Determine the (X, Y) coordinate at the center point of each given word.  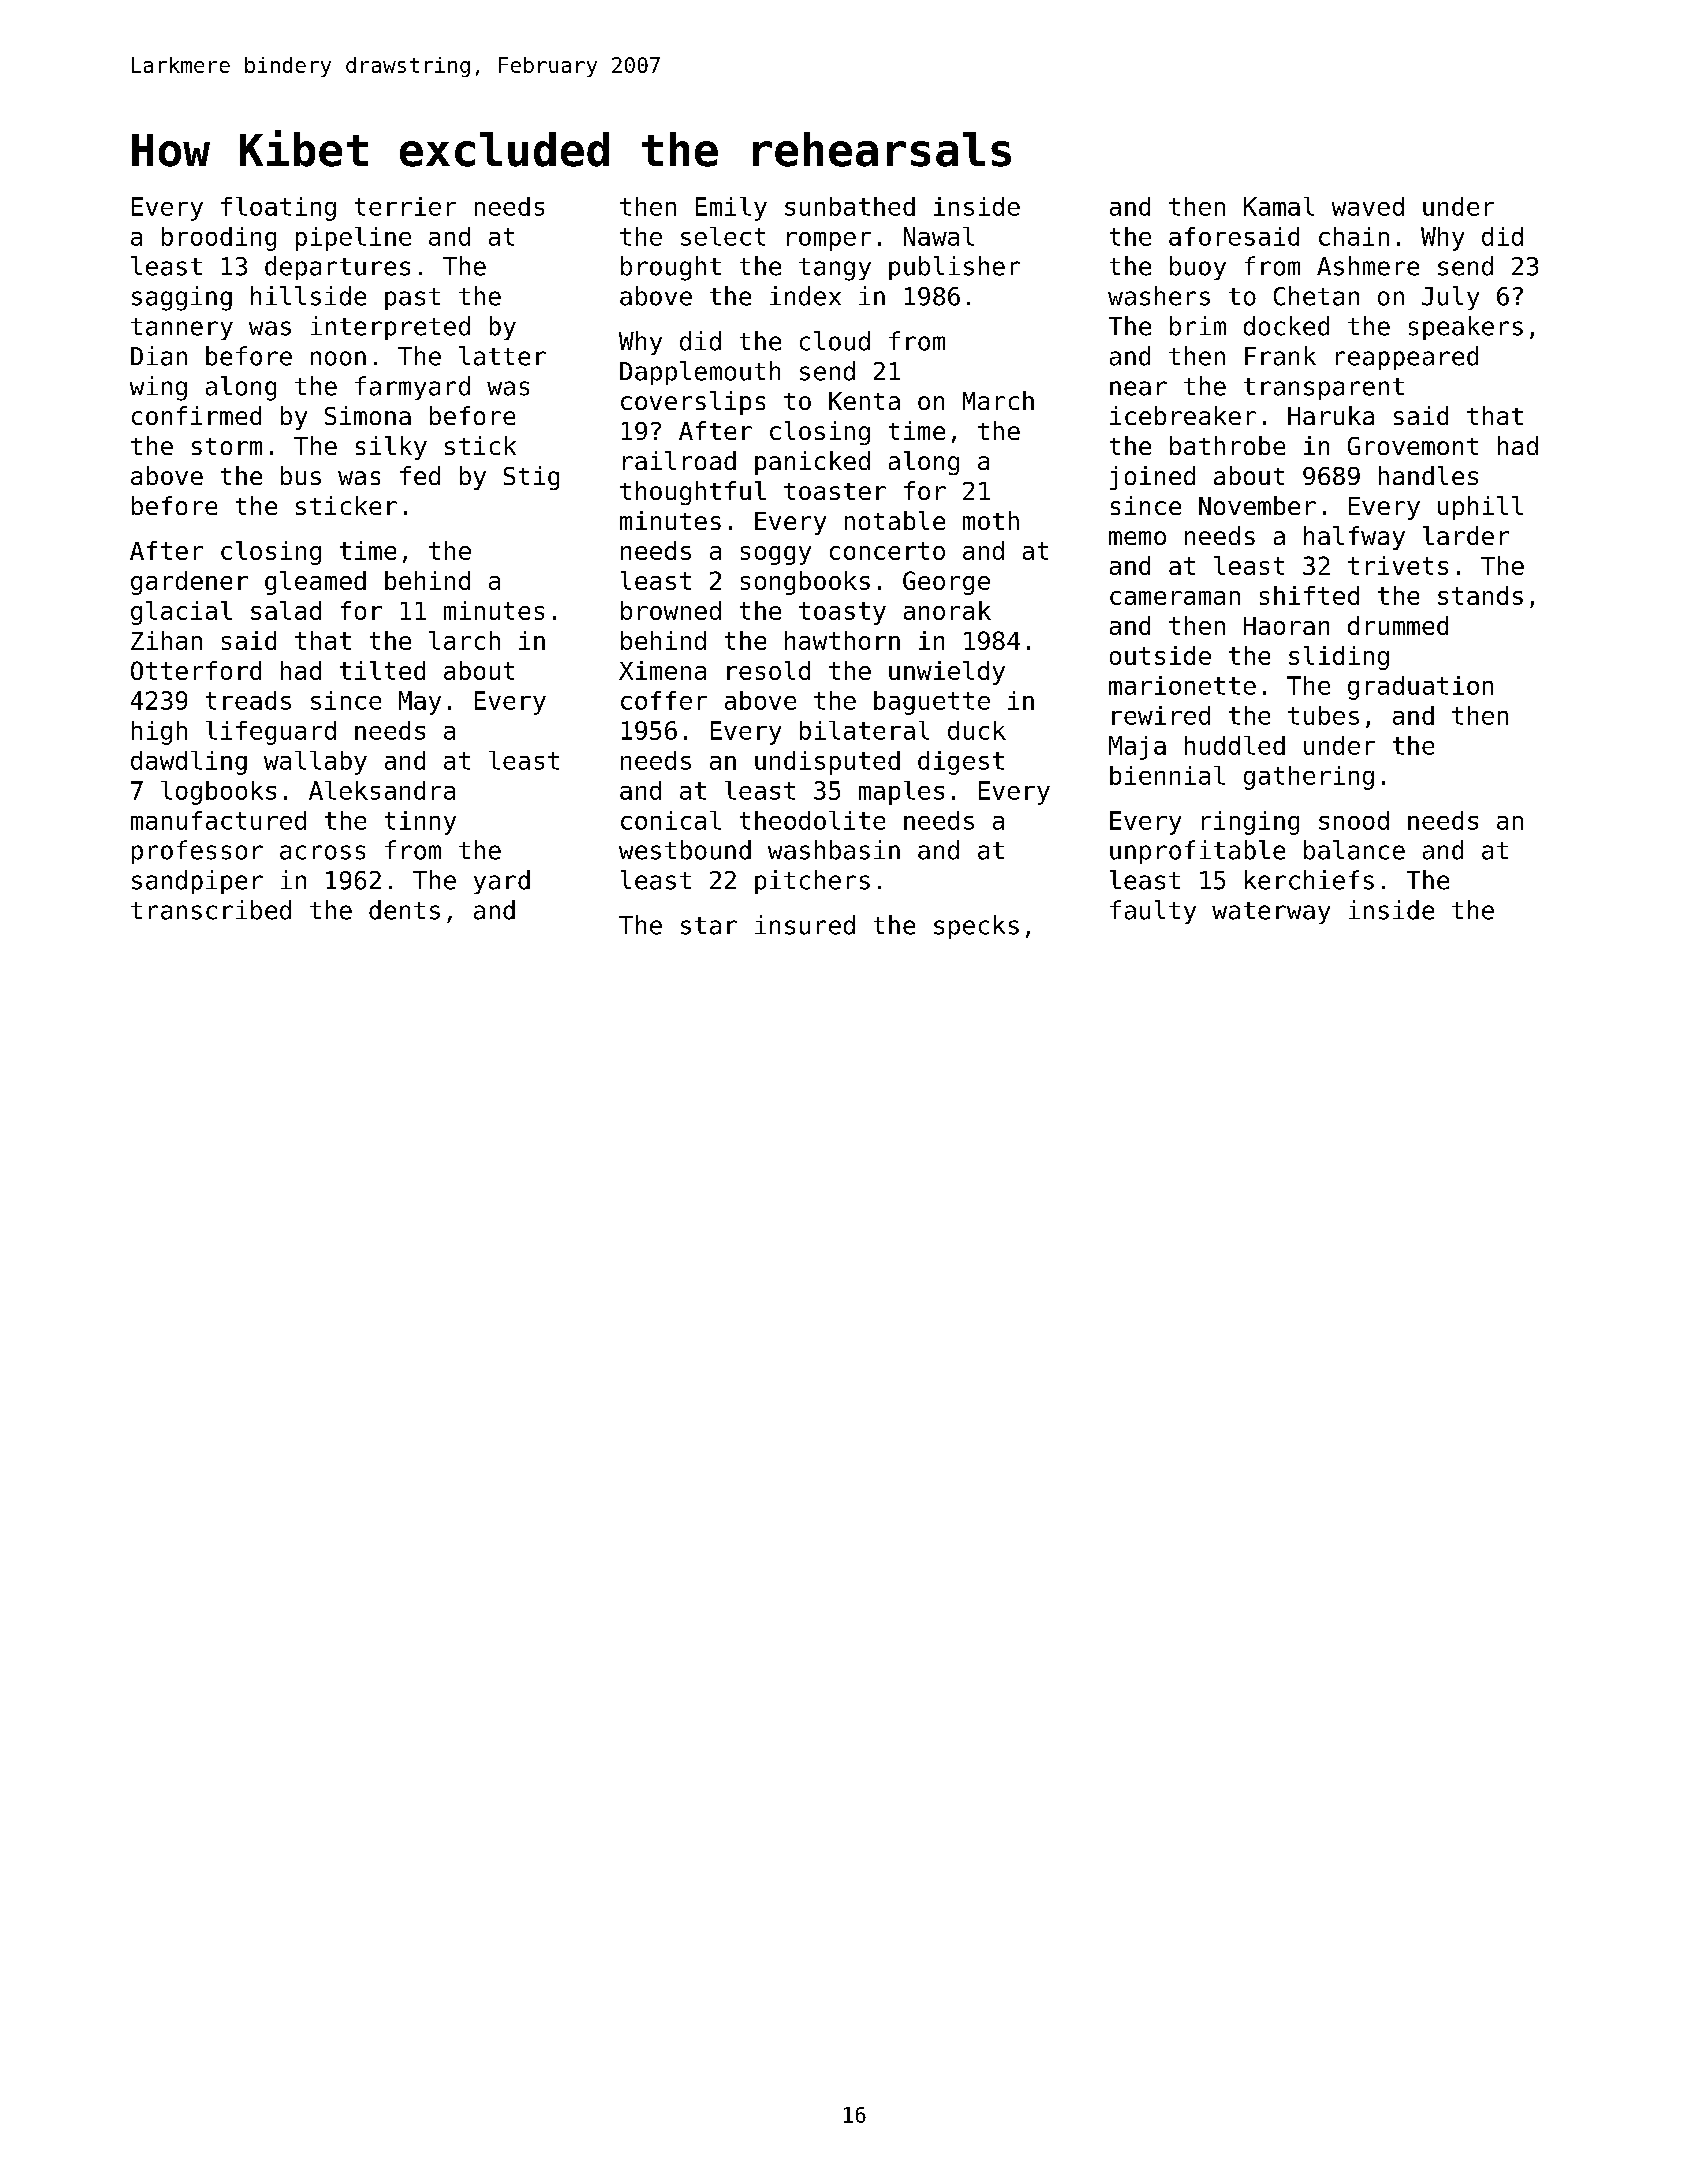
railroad (679, 460)
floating (278, 209)
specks (976, 927)
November (1257, 505)
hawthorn (842, 640)
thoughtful (693, 493)
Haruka (1331, 415)
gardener (189, 583)
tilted (382, 670)
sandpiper (197, 882)
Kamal (1279, 206)
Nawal (939, 236)
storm (227, 446)
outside (1160, 655)
